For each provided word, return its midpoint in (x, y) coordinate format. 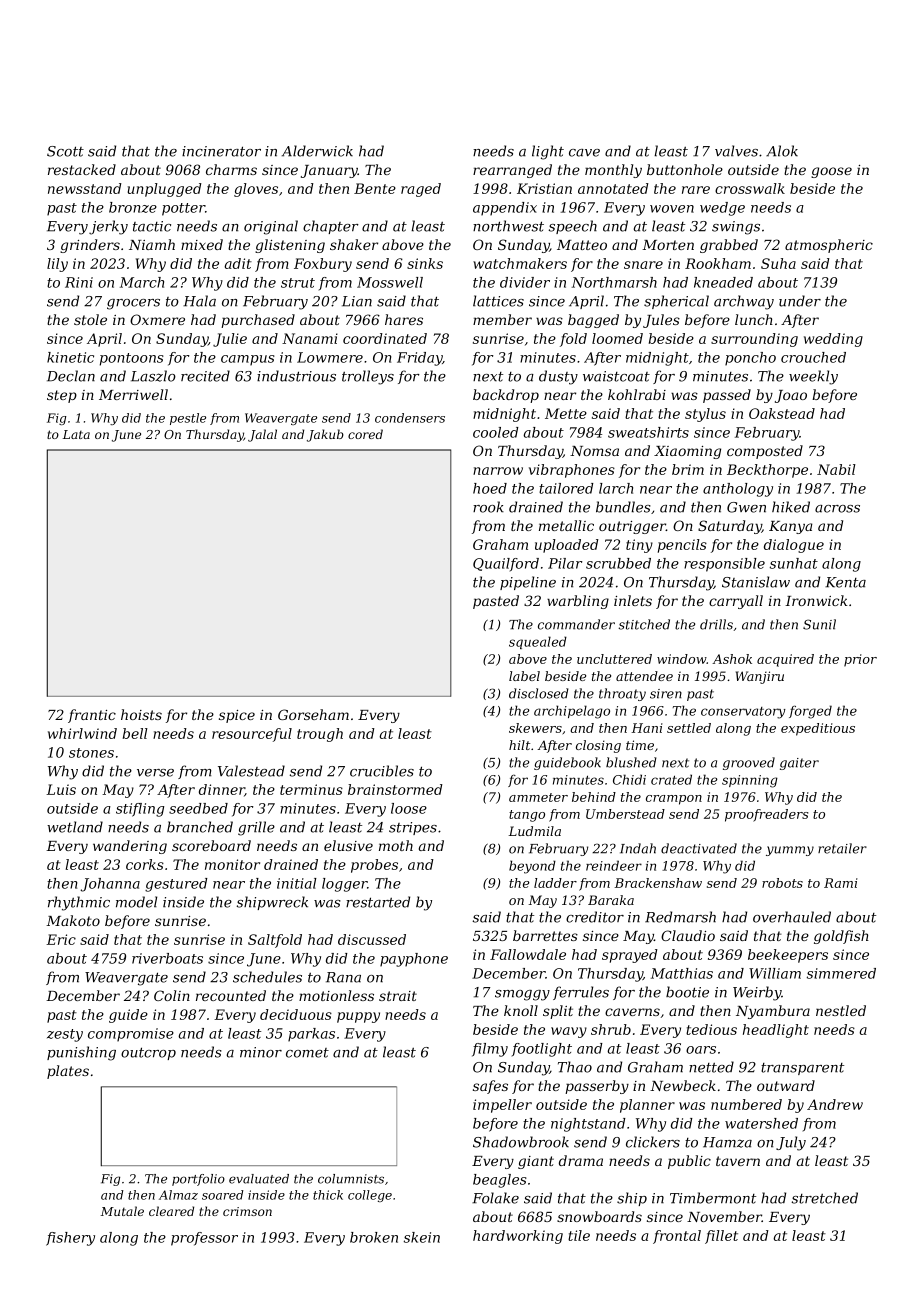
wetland (75, 827)
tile (579, 1235)
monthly (613, 171)
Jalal (262, 435)
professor (204, 1239)
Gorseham (313, 714)
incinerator (221, 151)
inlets (633, 600)
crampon (674, 800)
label (524, 676)
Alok (782, 151)
